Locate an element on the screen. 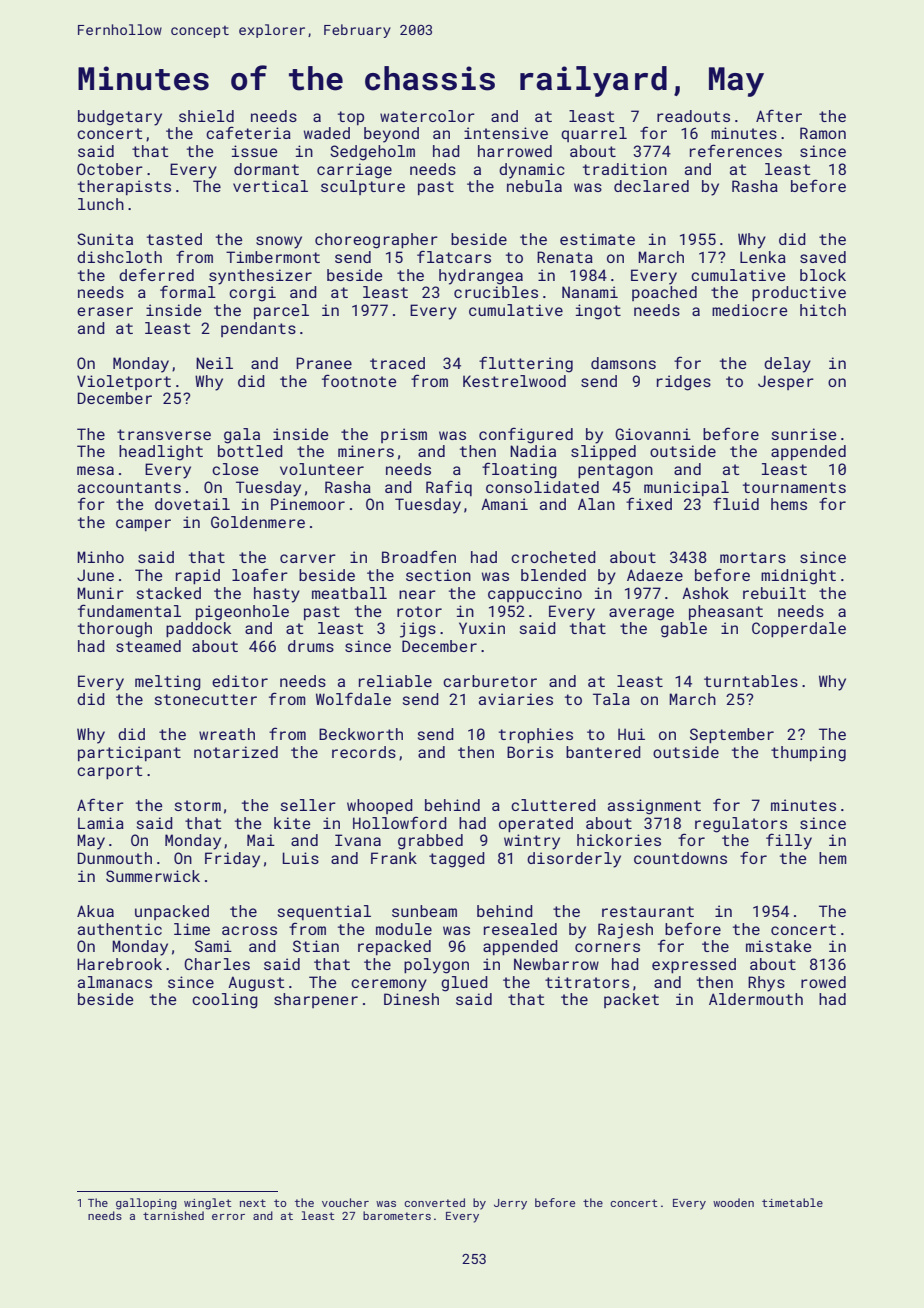  cooling is located at coordinates (225, 1001).
